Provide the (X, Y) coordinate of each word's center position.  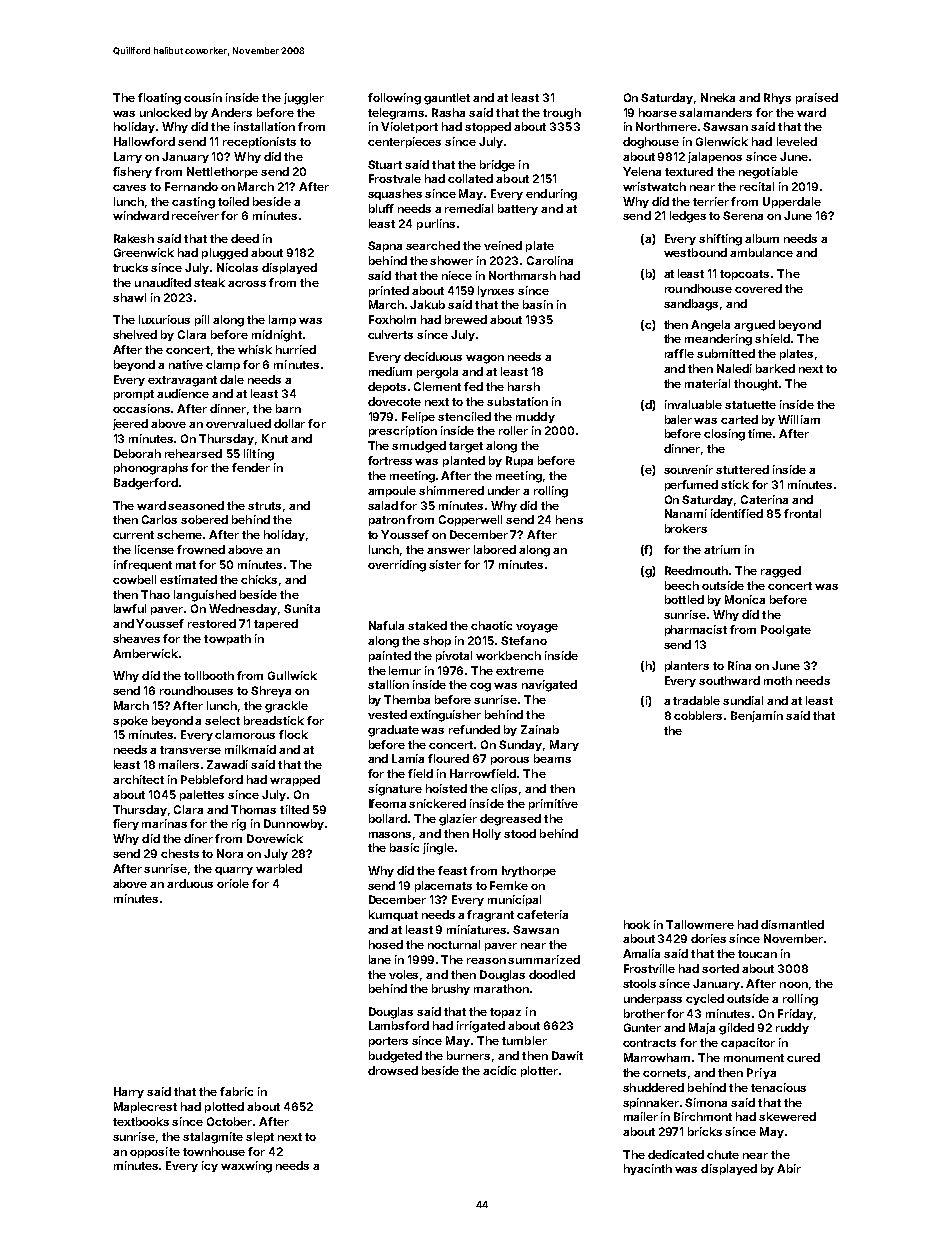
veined (503, 245)
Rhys (777, 98)
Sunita (302, 608)
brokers (686, 528)
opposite (155, 1152)
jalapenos (715, 157)
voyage (537, 628)
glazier (458, 820)
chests (180, 853)
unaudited (163, 282)
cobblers (698, 715)
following (394, 99)
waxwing (246, 1167)
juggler (304, 99)
